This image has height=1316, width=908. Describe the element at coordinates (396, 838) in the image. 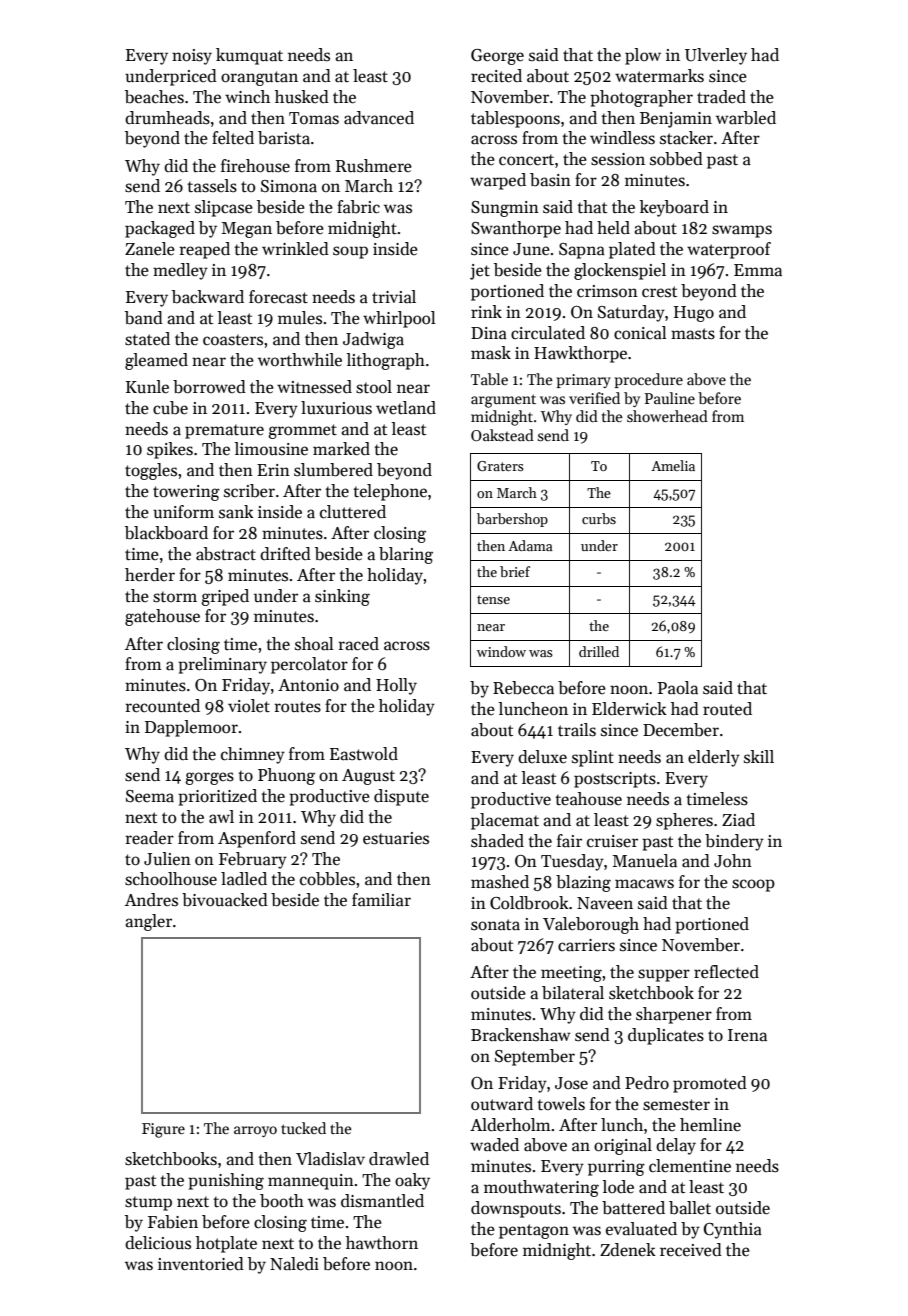

I see `estuaries` at that location.
